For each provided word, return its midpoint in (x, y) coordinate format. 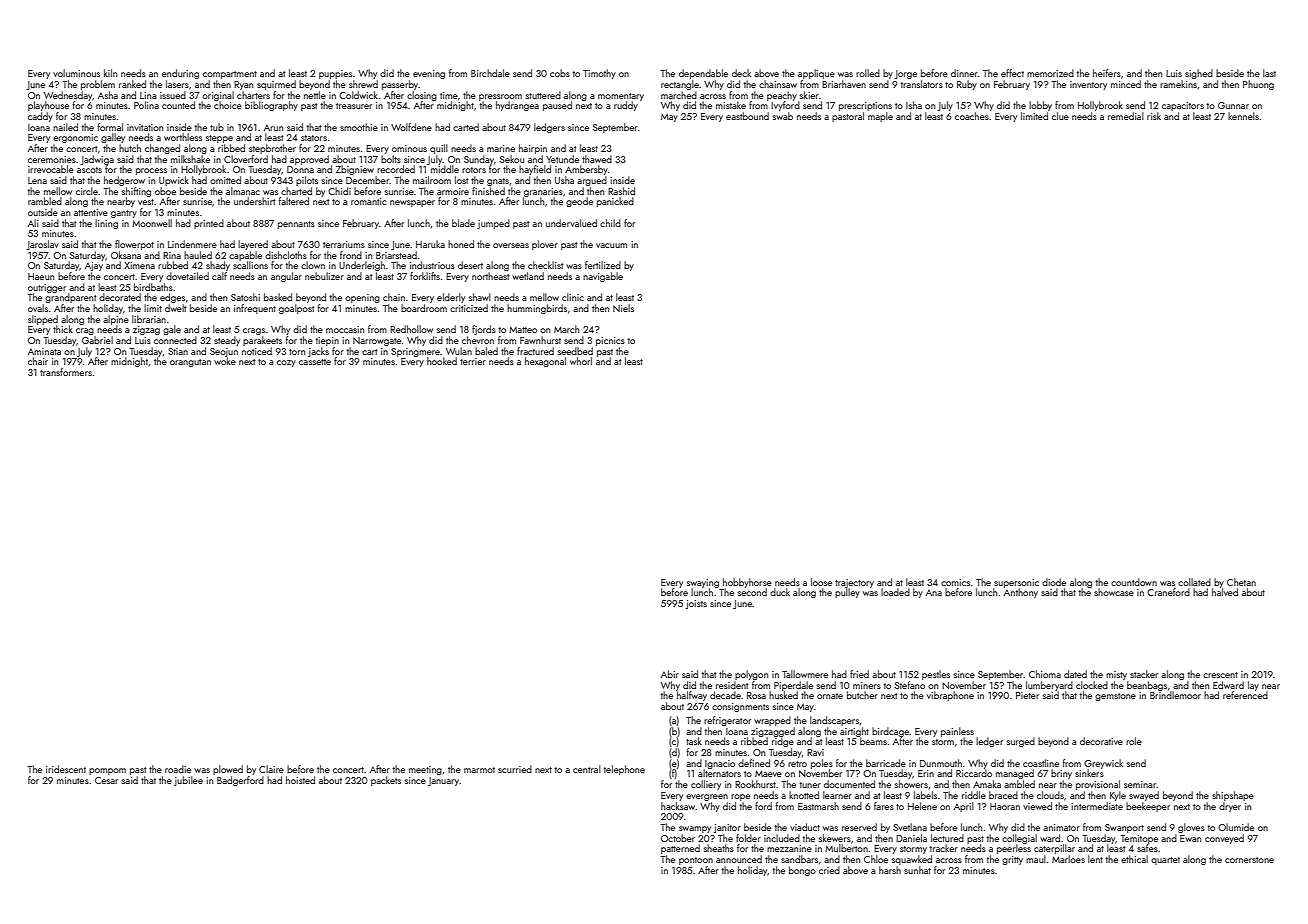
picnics (610, 341)
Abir (670, 674)
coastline (1041, 763)
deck (741, 73)
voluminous (76, 73)
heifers (1107, 73)
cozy (286, 363)
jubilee (188, 781)
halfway (692, 696)
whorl (581, 361)
